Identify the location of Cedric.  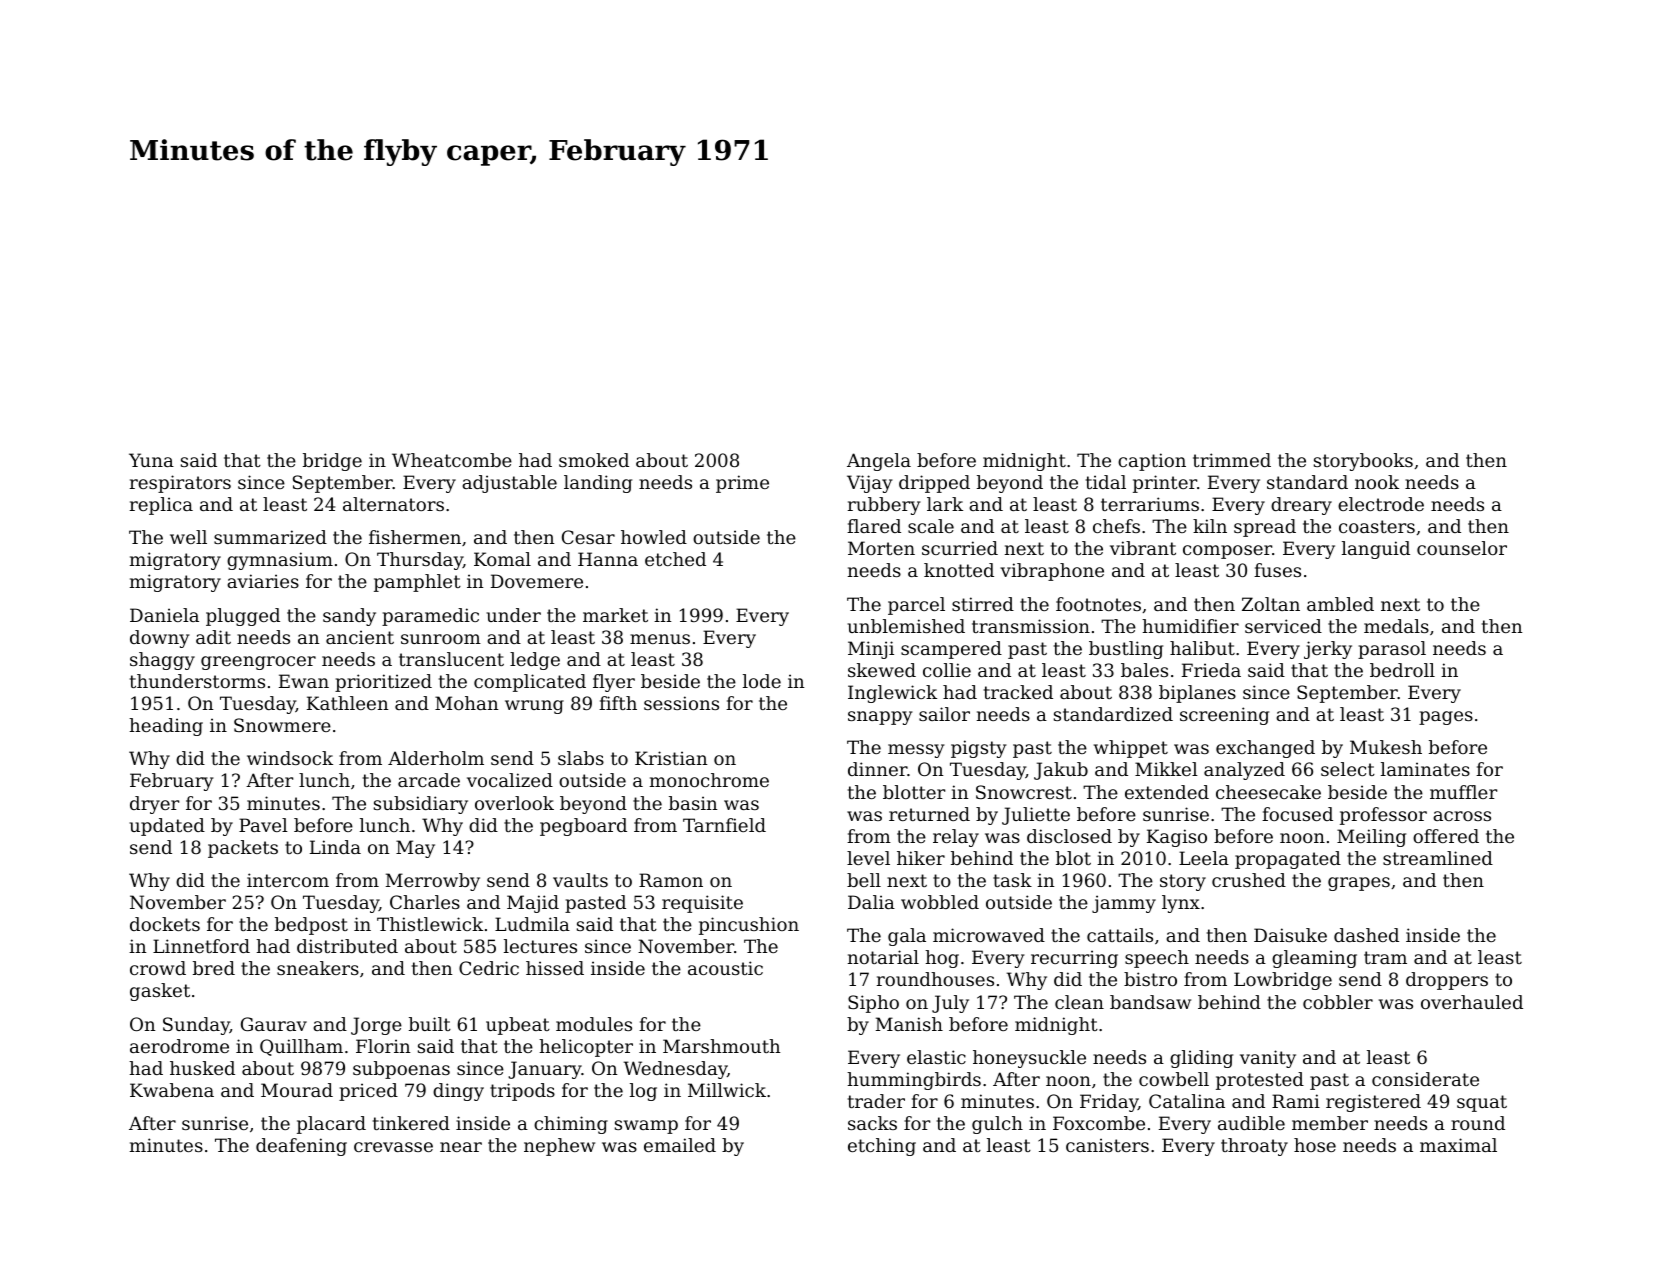
(489, 968).
